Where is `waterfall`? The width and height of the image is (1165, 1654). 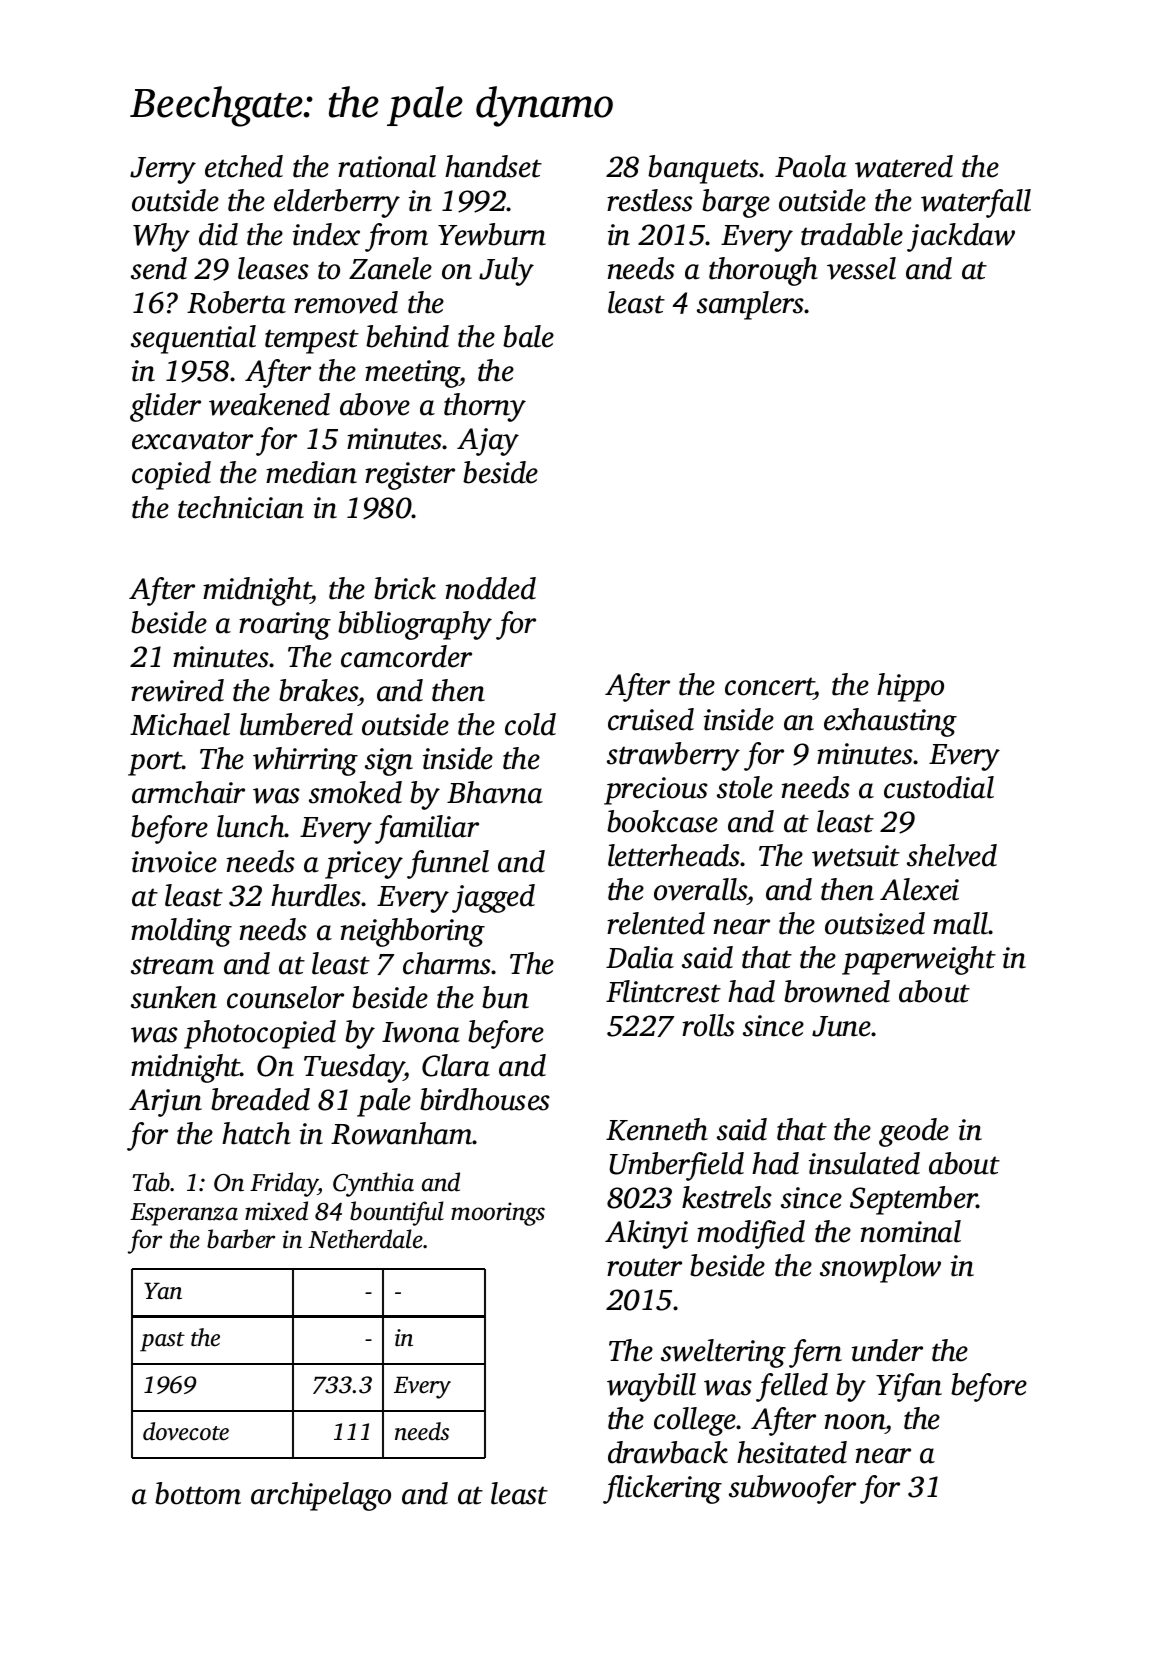 waterfall is located at coordinates (976, 203).
